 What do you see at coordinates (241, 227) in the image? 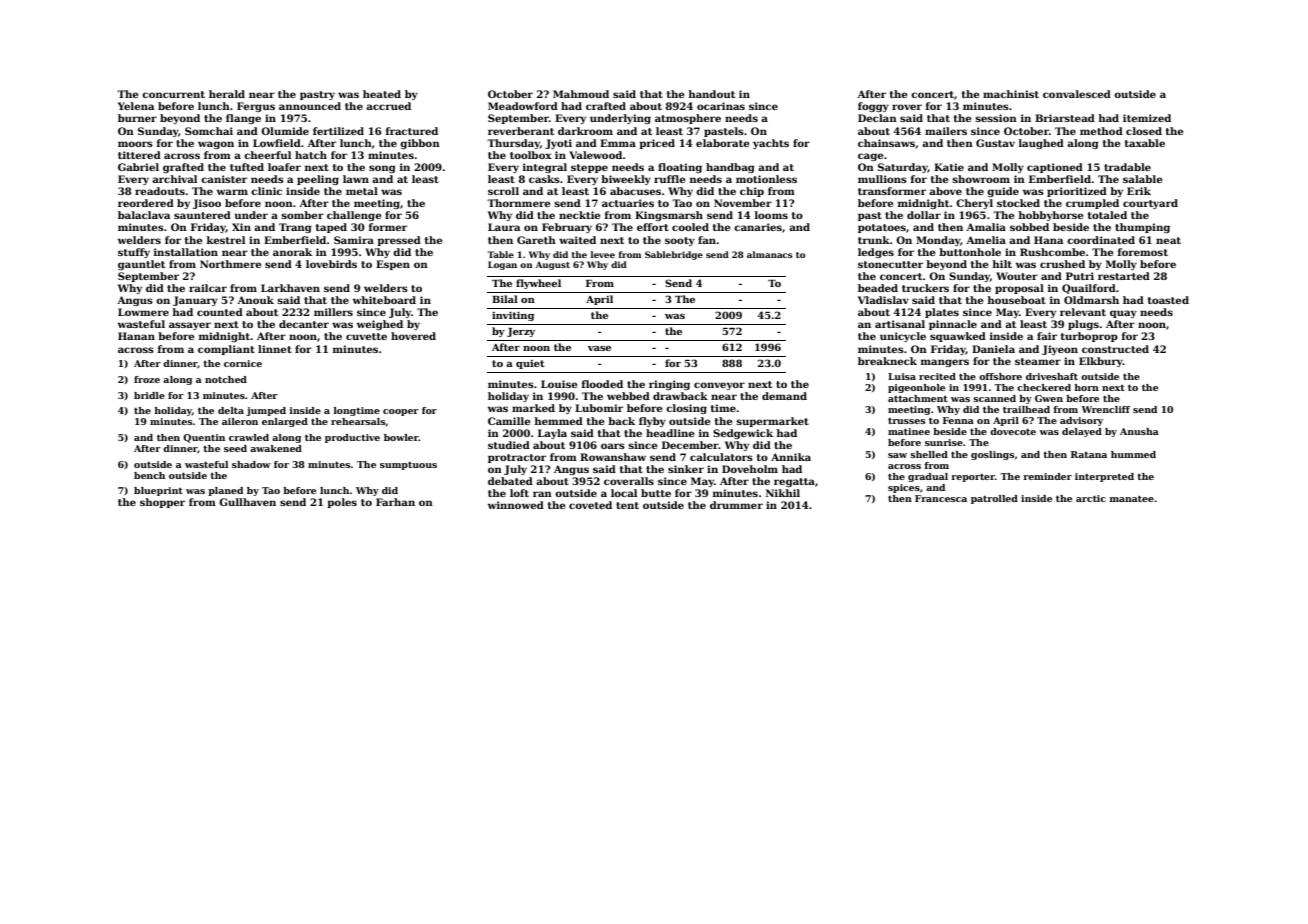
I see `Xin` at bounding box center [241, 227].
